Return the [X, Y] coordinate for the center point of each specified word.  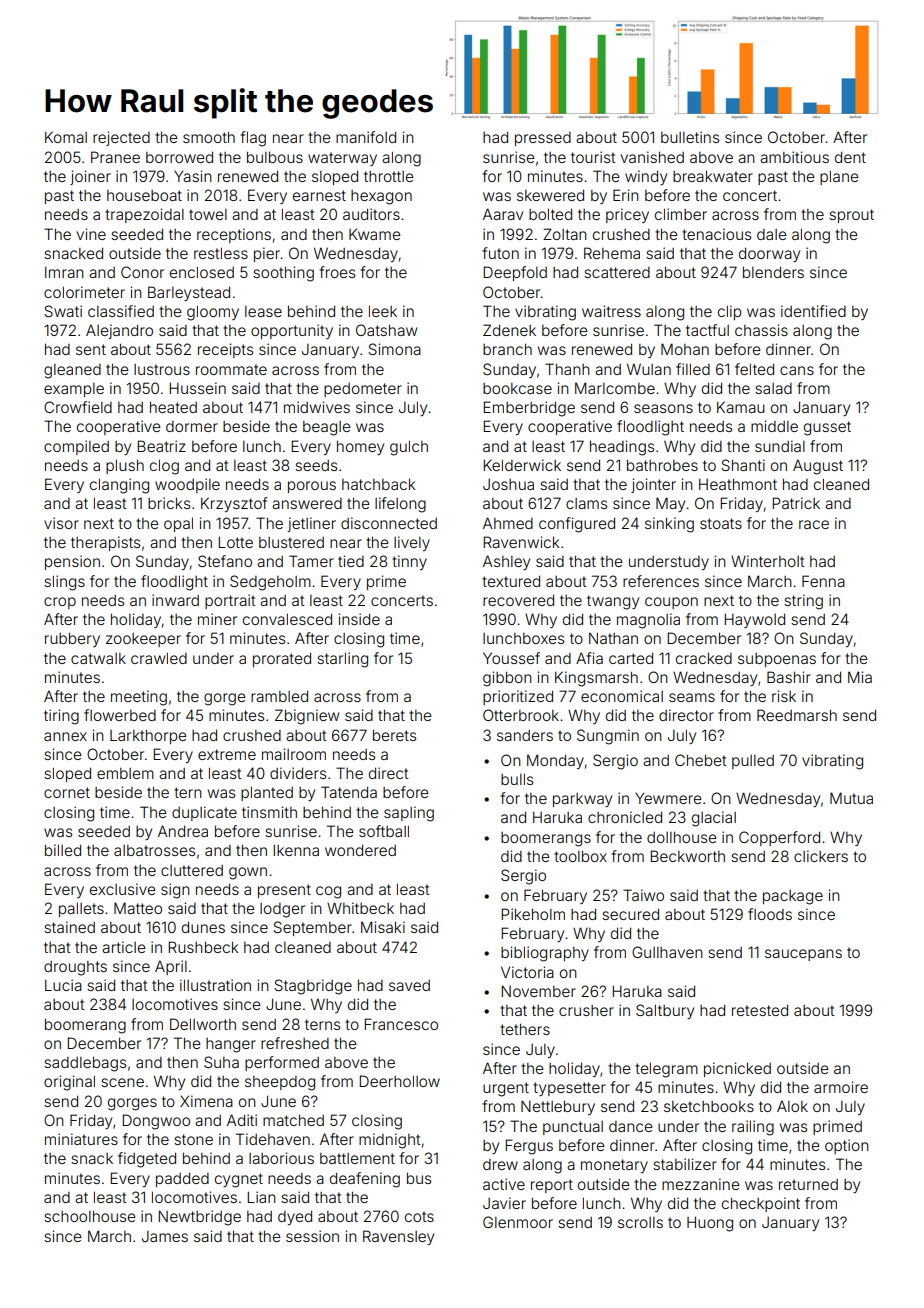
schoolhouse [89, 1216]
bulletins [690, 137]
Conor [142, 272]
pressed [543, 139]
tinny [409, 562]
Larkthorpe [148, 736]
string [803, 602]
